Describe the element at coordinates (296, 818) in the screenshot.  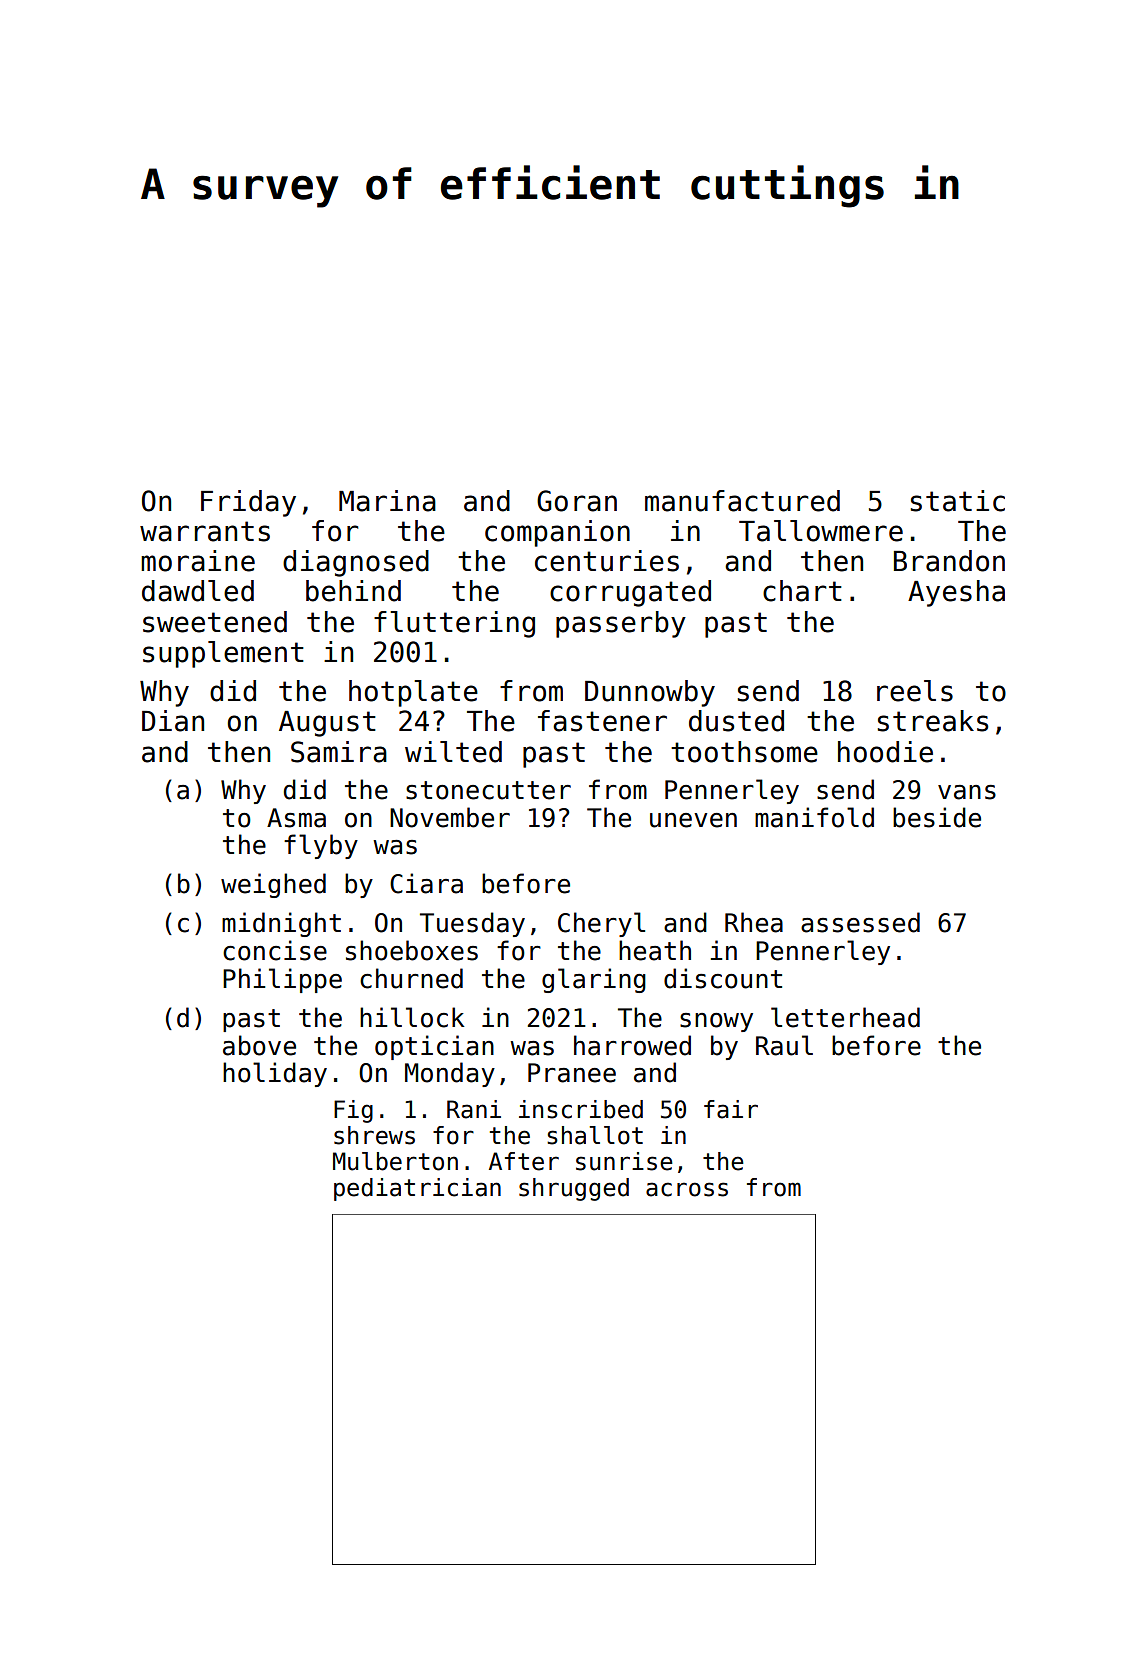
I see `Asma` at that location.
